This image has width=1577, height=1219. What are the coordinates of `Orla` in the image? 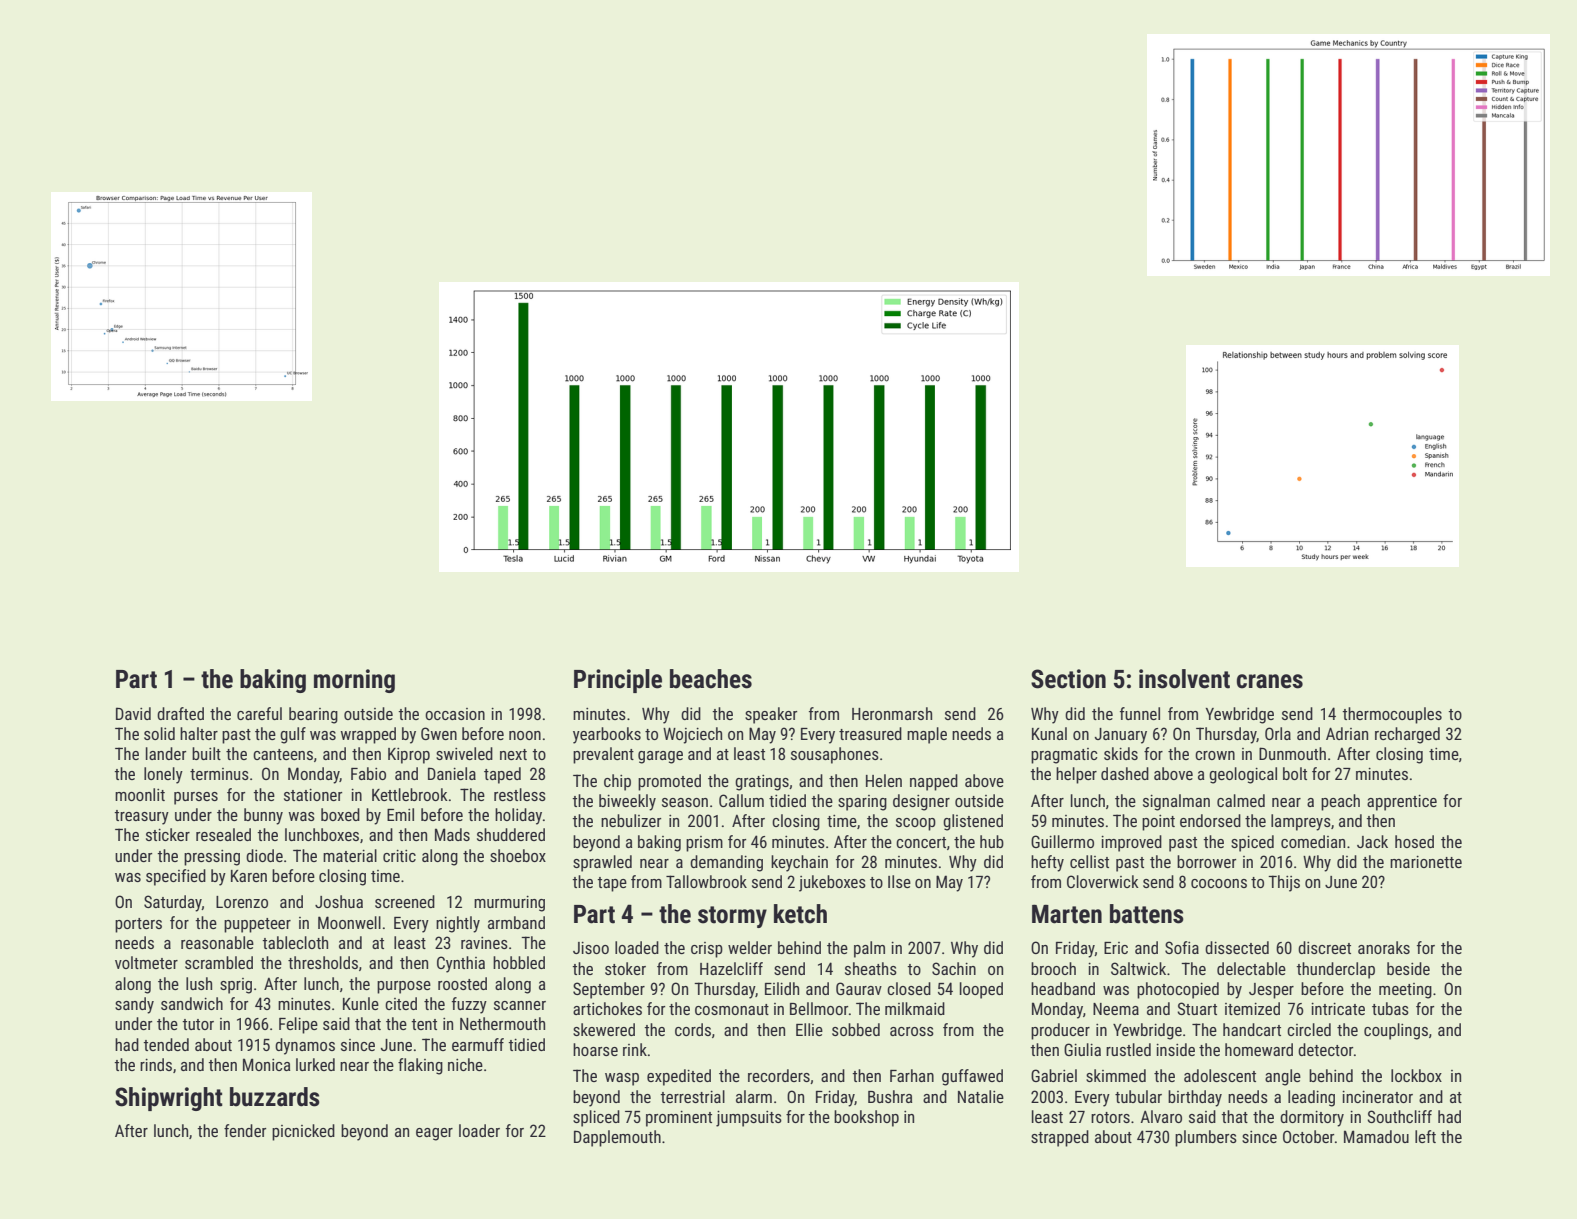 It's located at (1278, 733).
